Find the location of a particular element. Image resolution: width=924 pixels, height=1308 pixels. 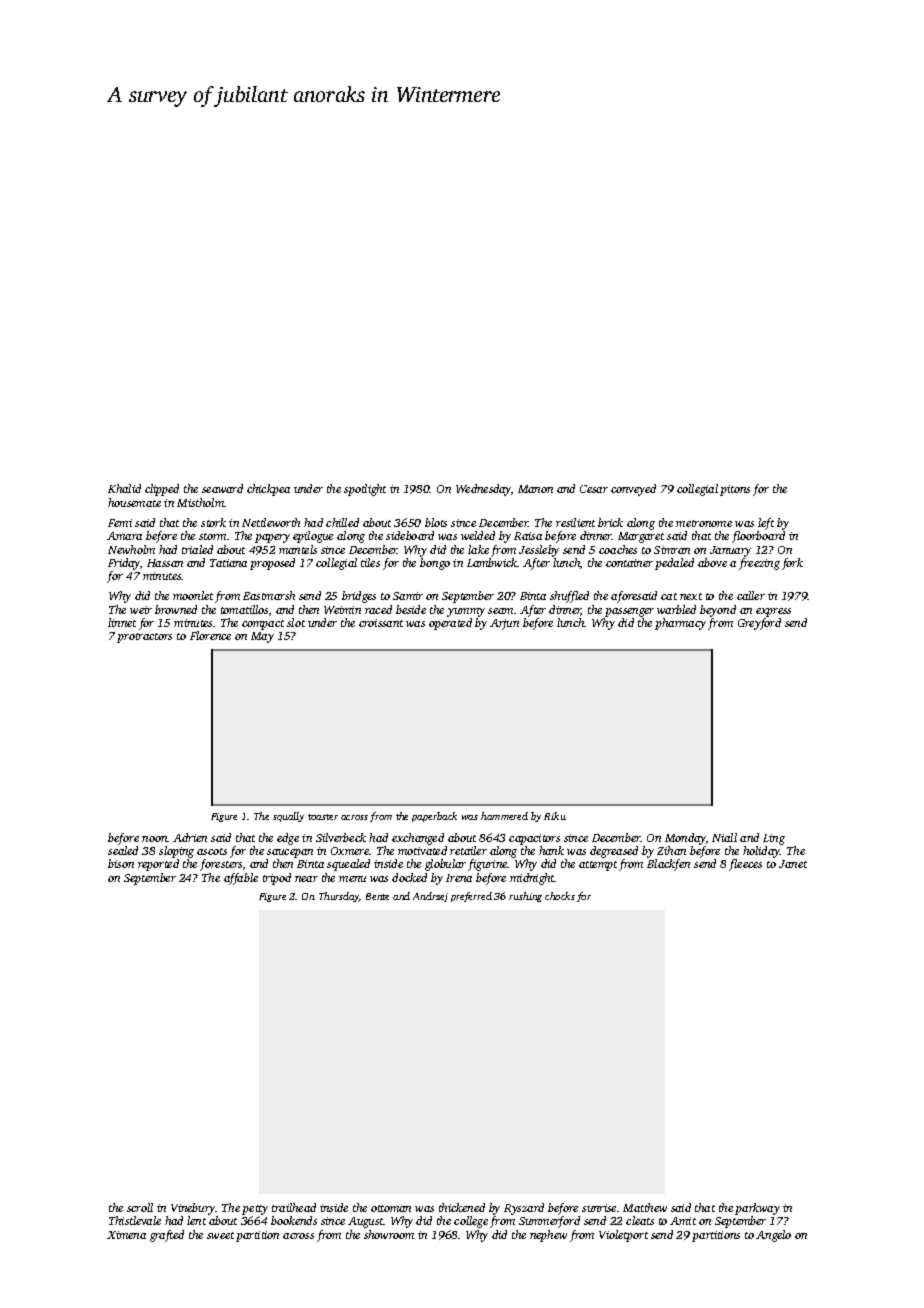

Monday is located at coordinates (685, 839).
